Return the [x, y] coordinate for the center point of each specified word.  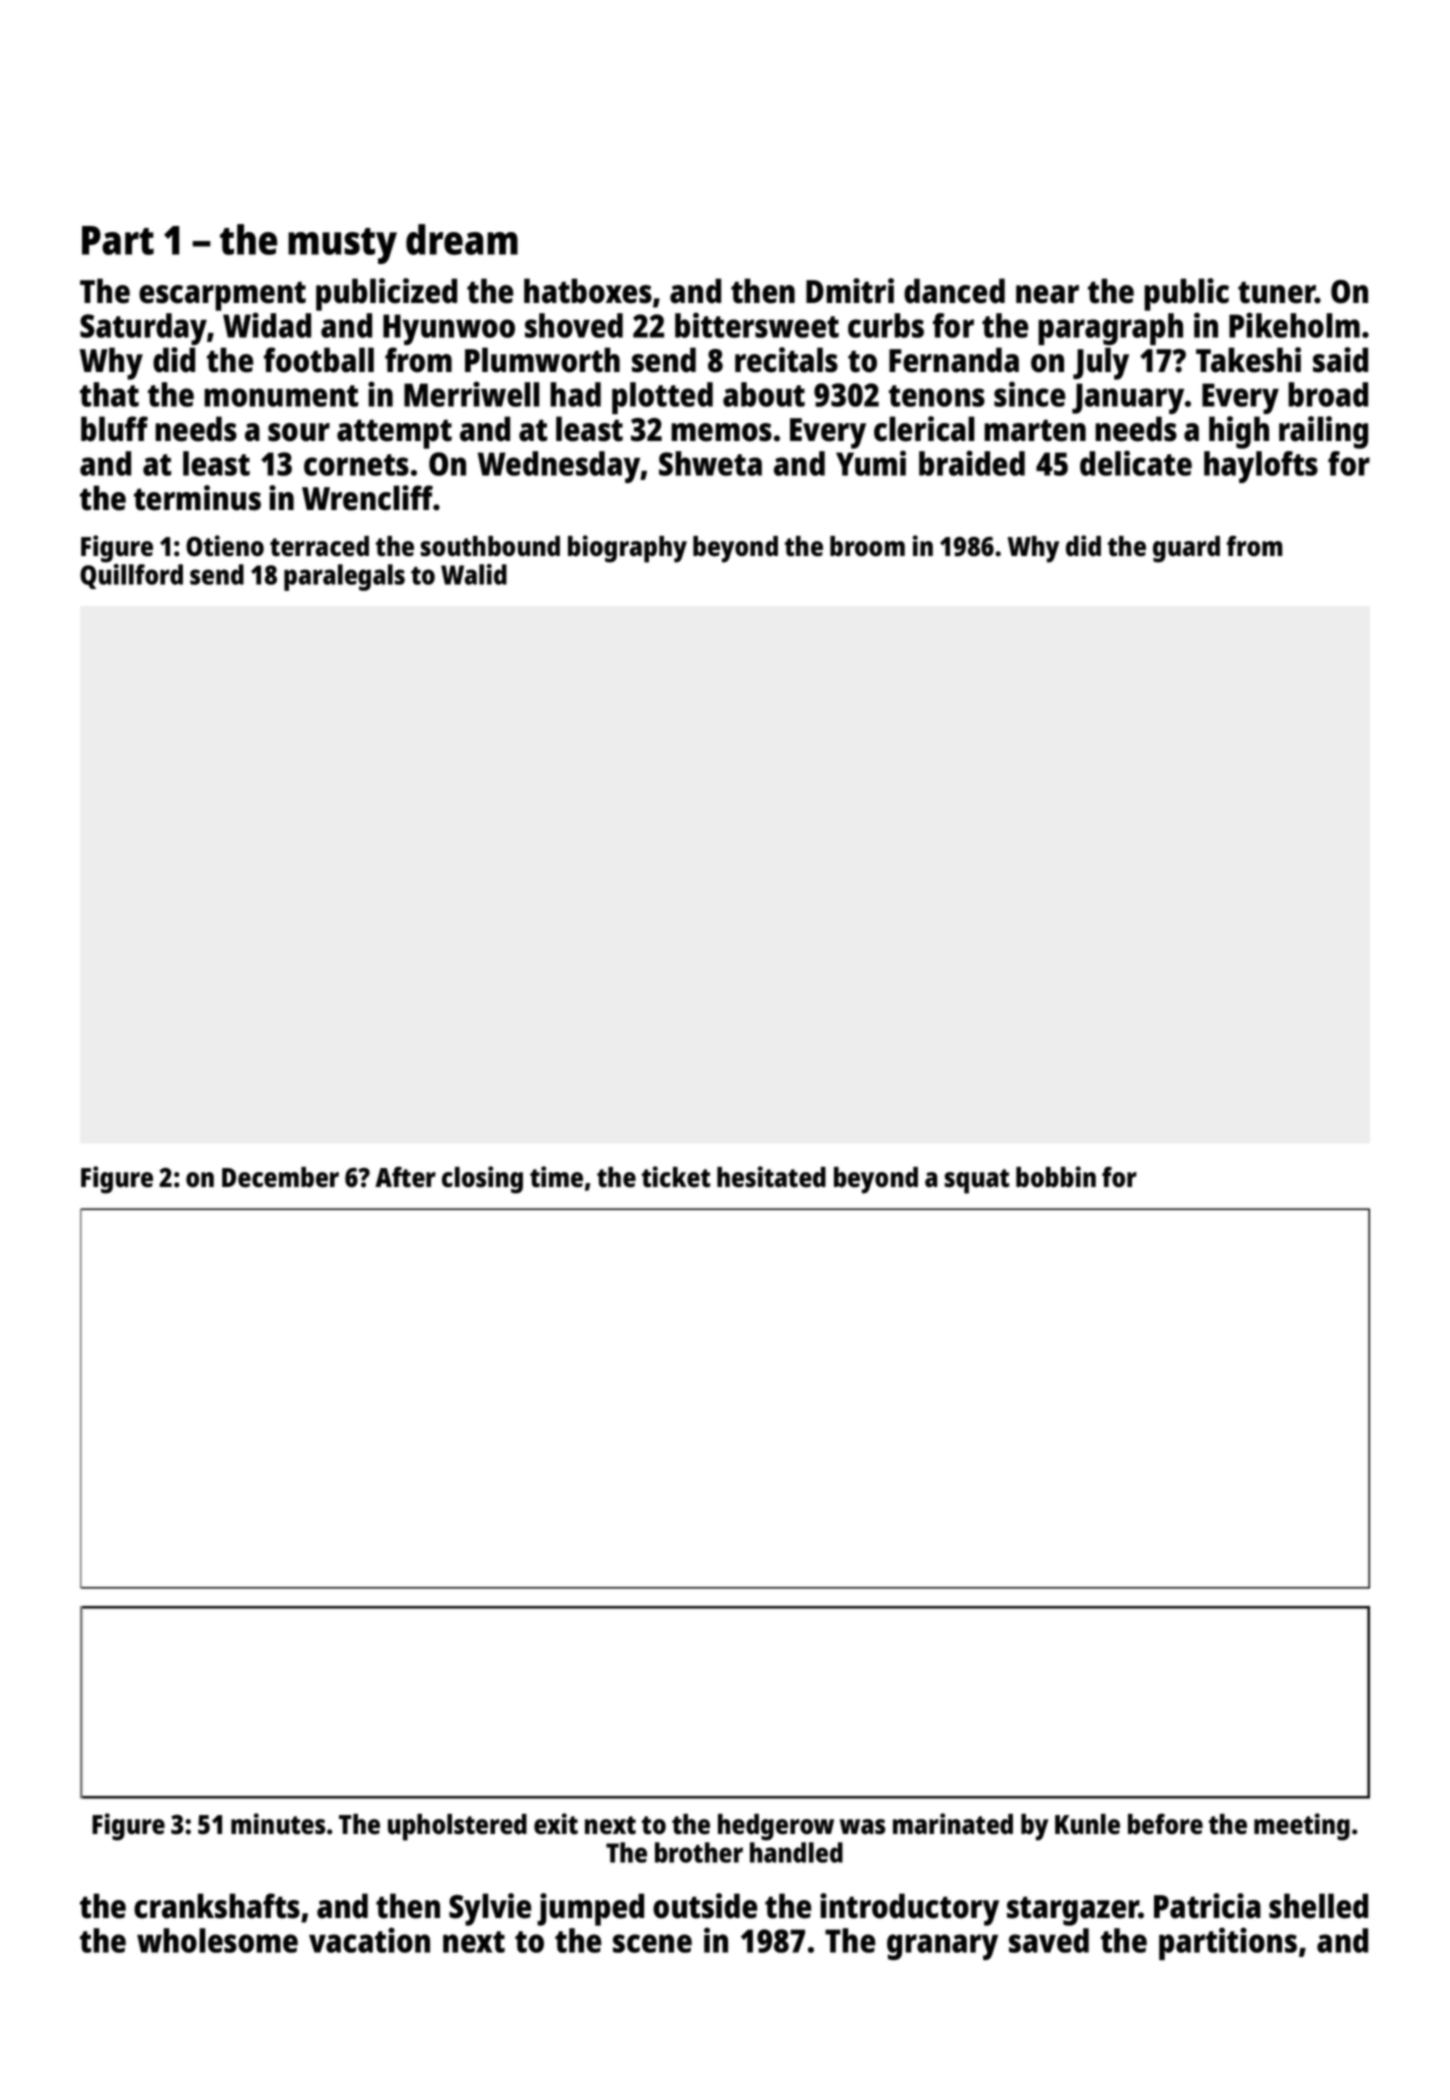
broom [867, 546]
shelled [1318, 1906]
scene [652, 1943]
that [109, 394]
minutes [278, 1824]
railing [1323, 432]
